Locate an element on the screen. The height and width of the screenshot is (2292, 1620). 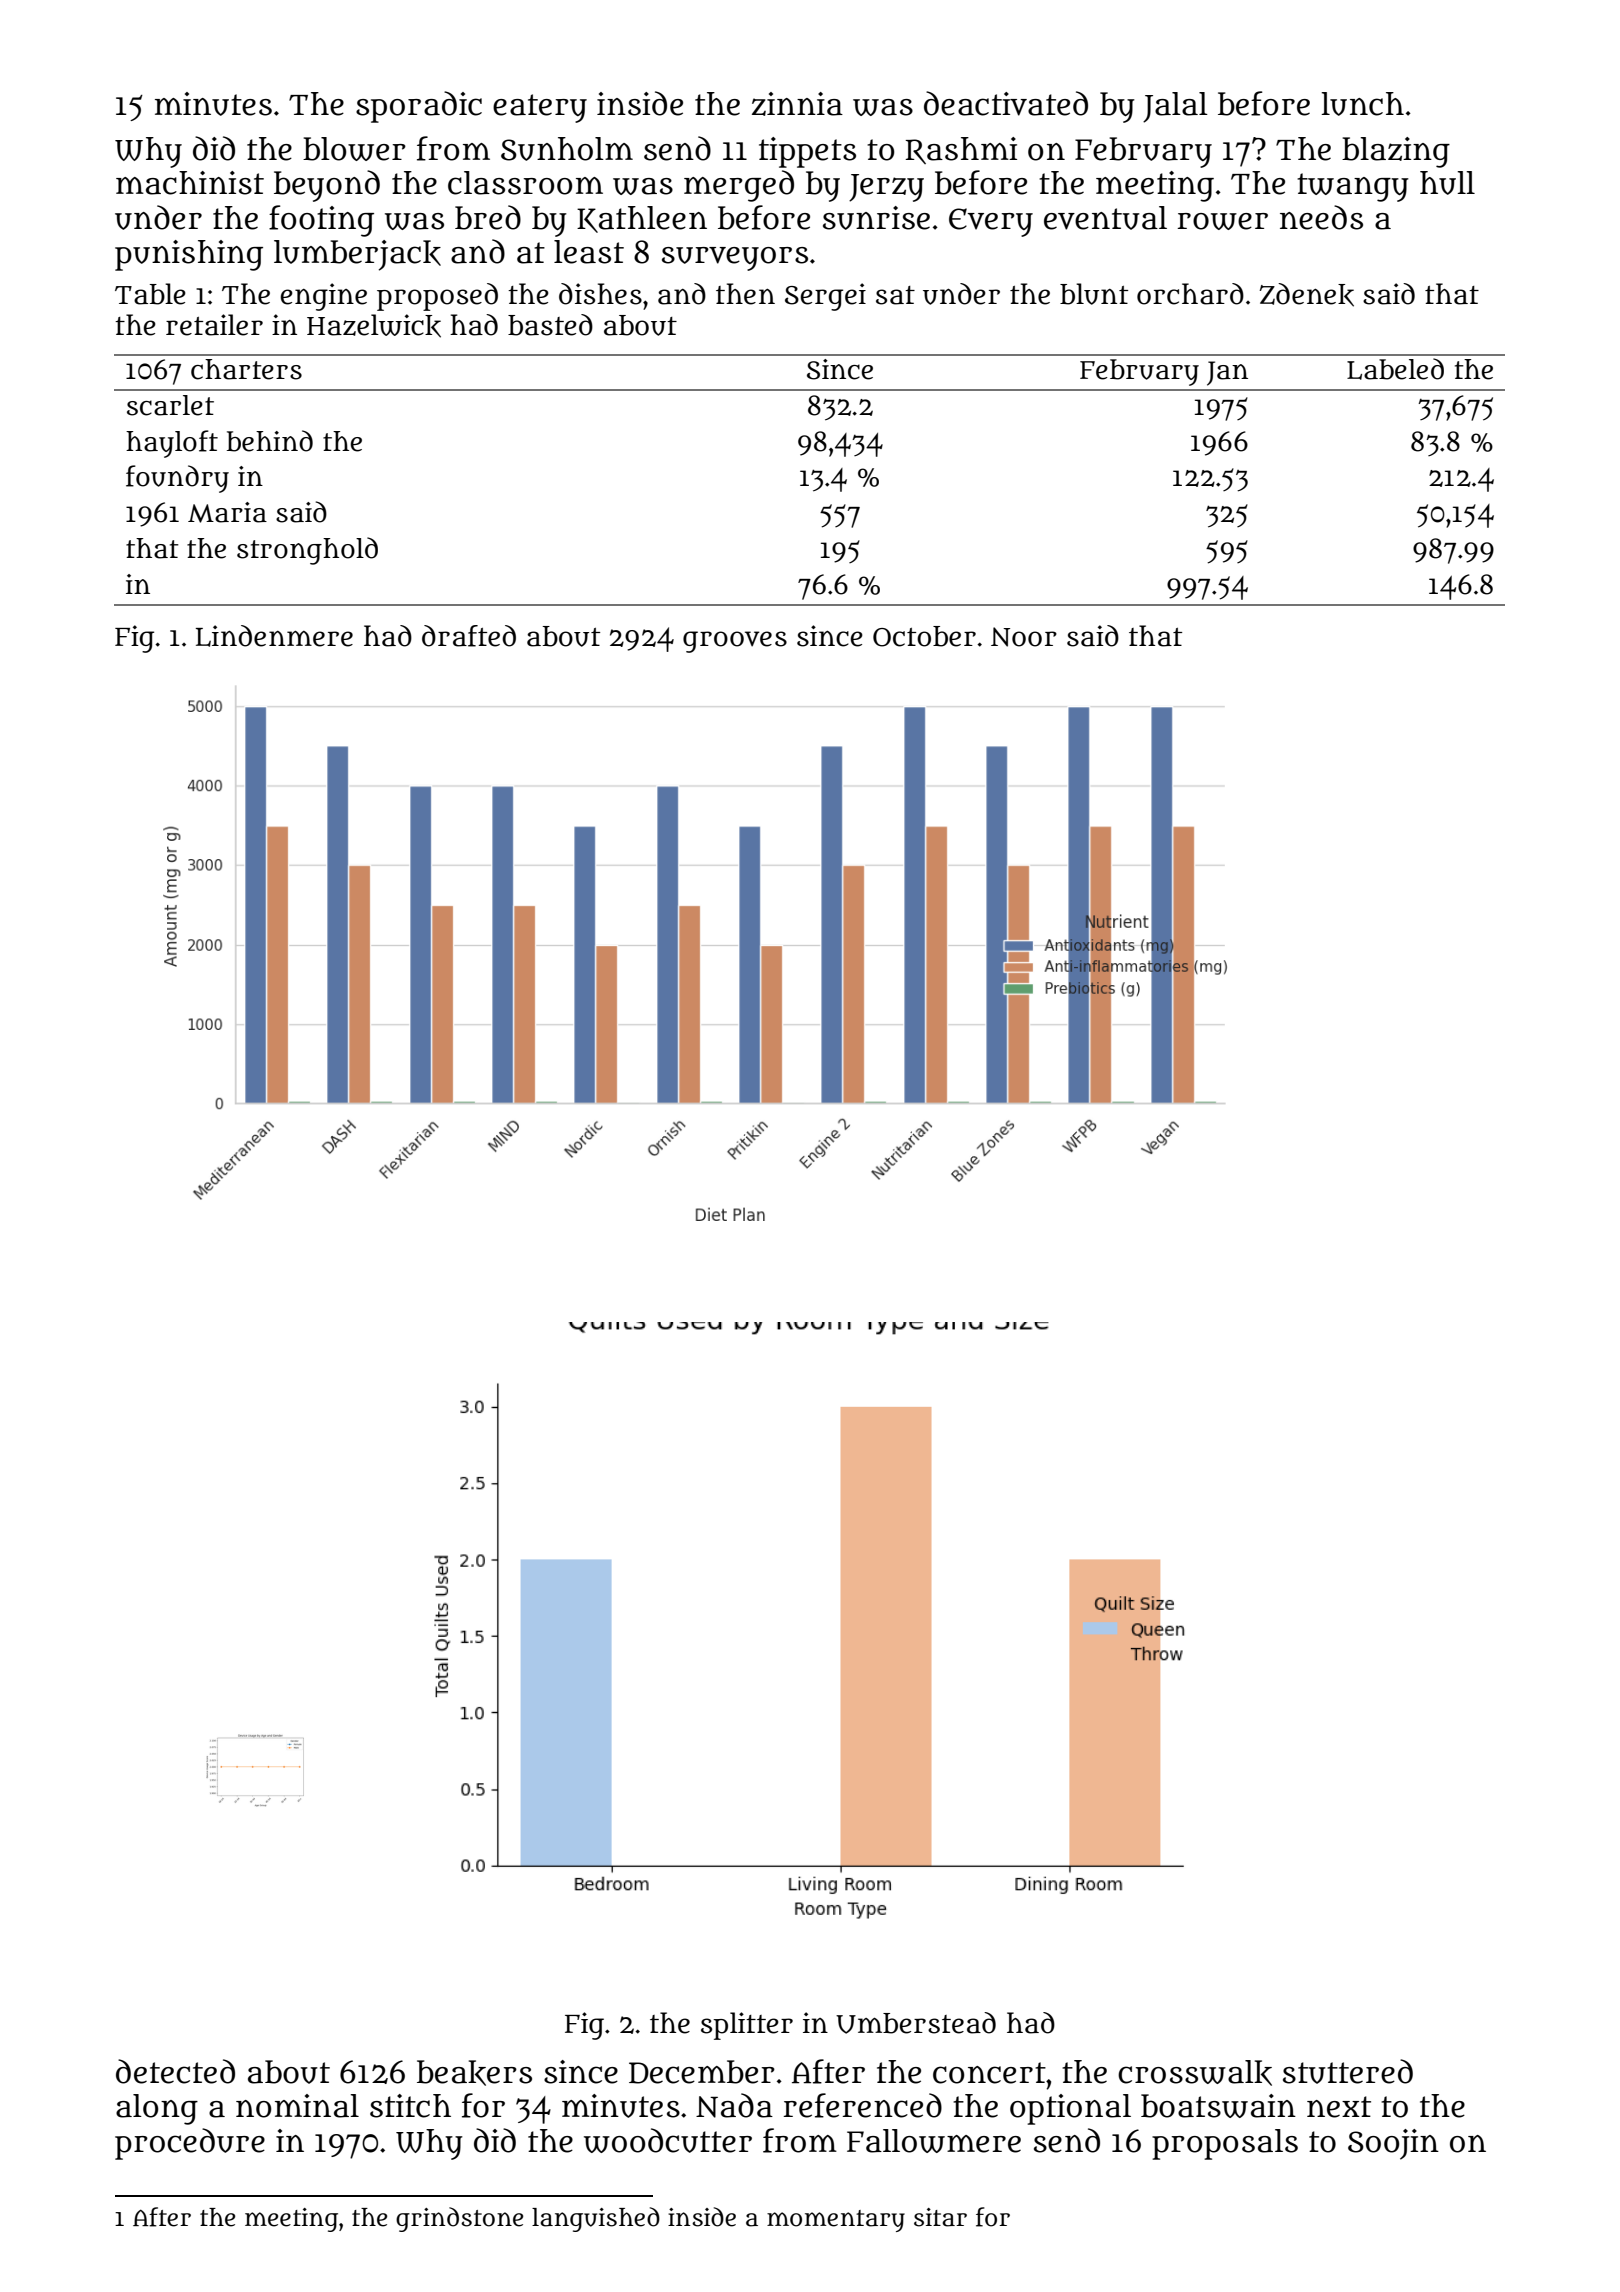
sitar is located at coordinates (940, 2217).
